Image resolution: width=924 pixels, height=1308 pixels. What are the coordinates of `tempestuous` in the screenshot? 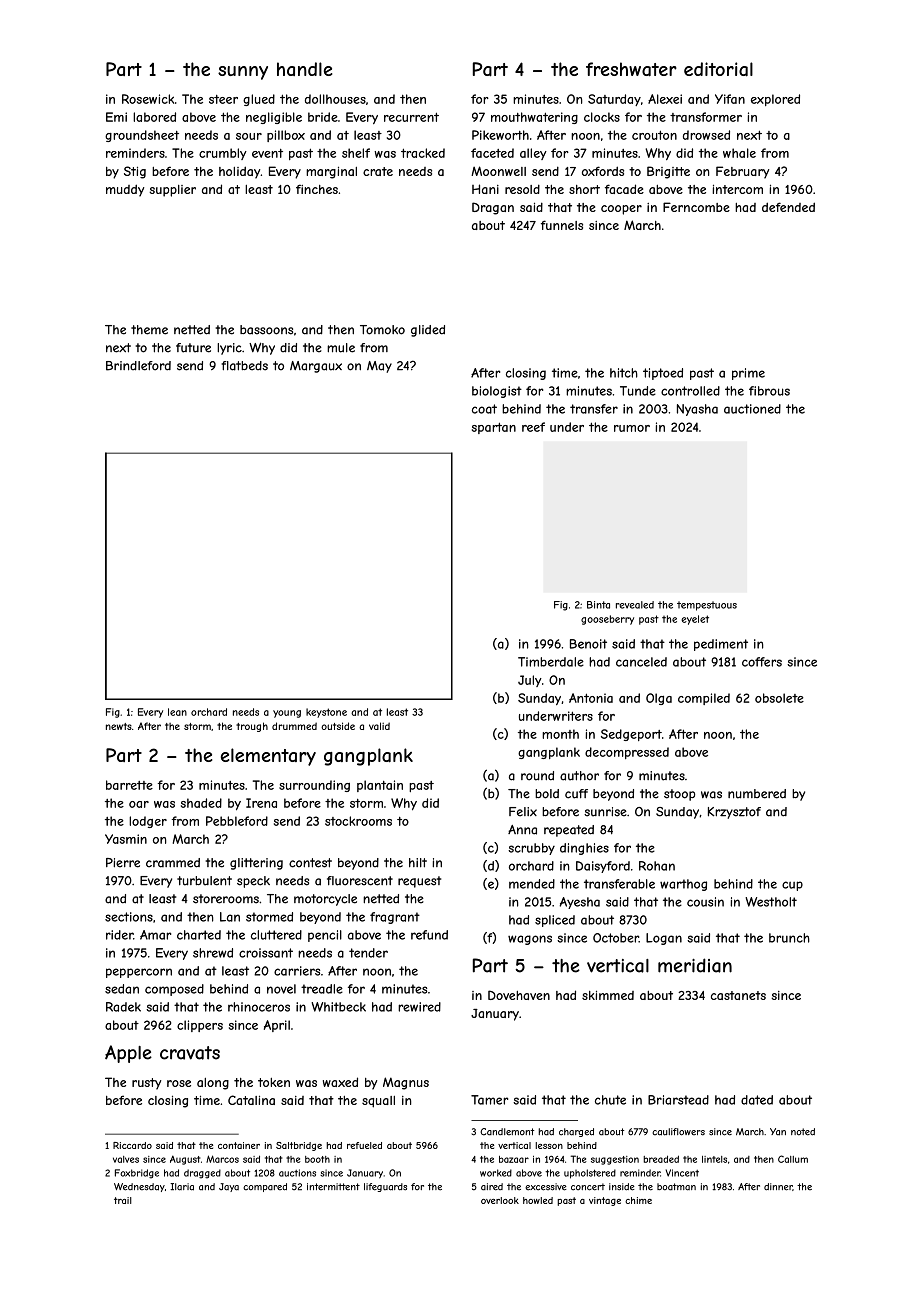 It's located at (707, 606).
